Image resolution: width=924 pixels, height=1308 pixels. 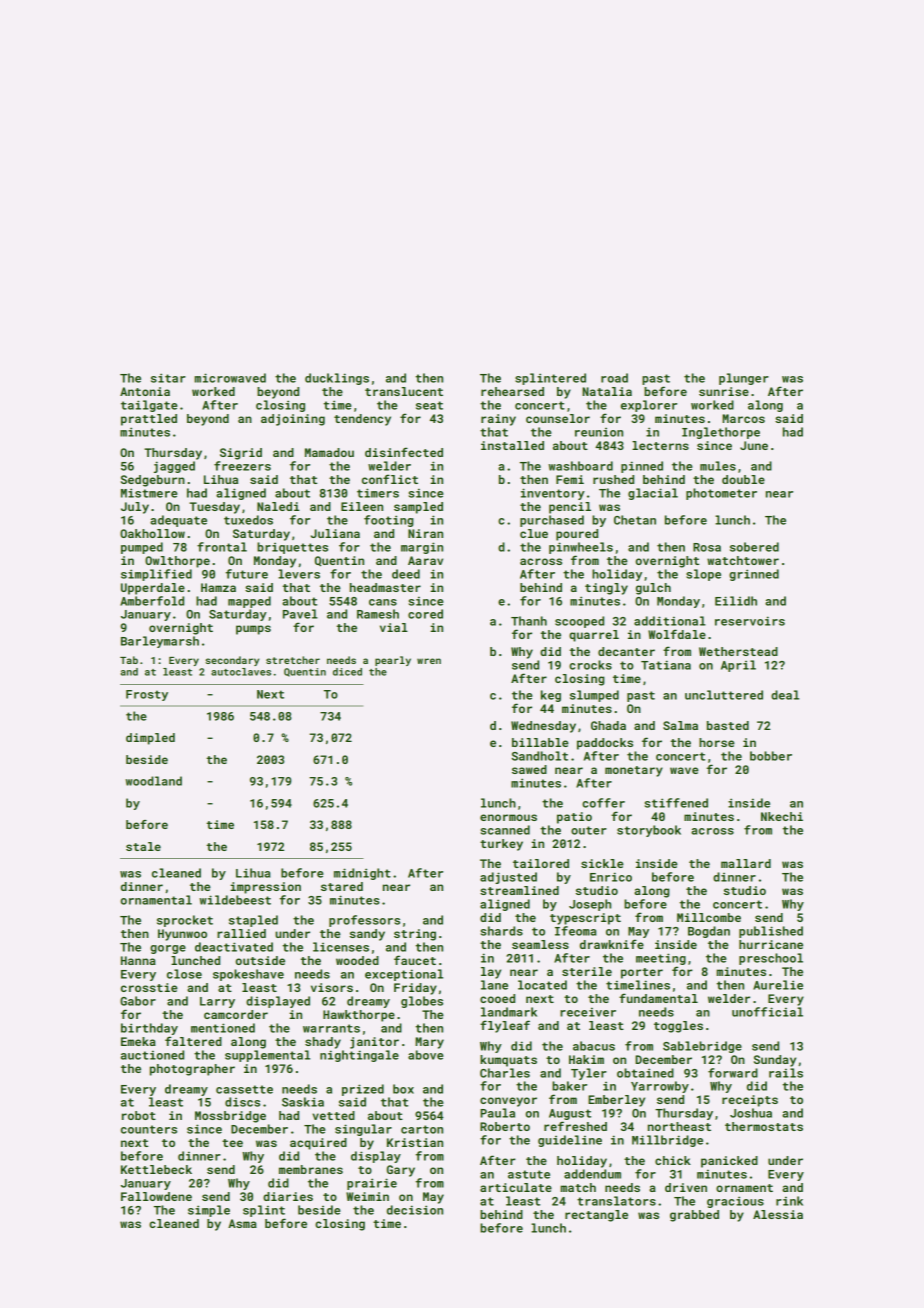 I want to click on autoclaves, so click(x=241, y=672).
